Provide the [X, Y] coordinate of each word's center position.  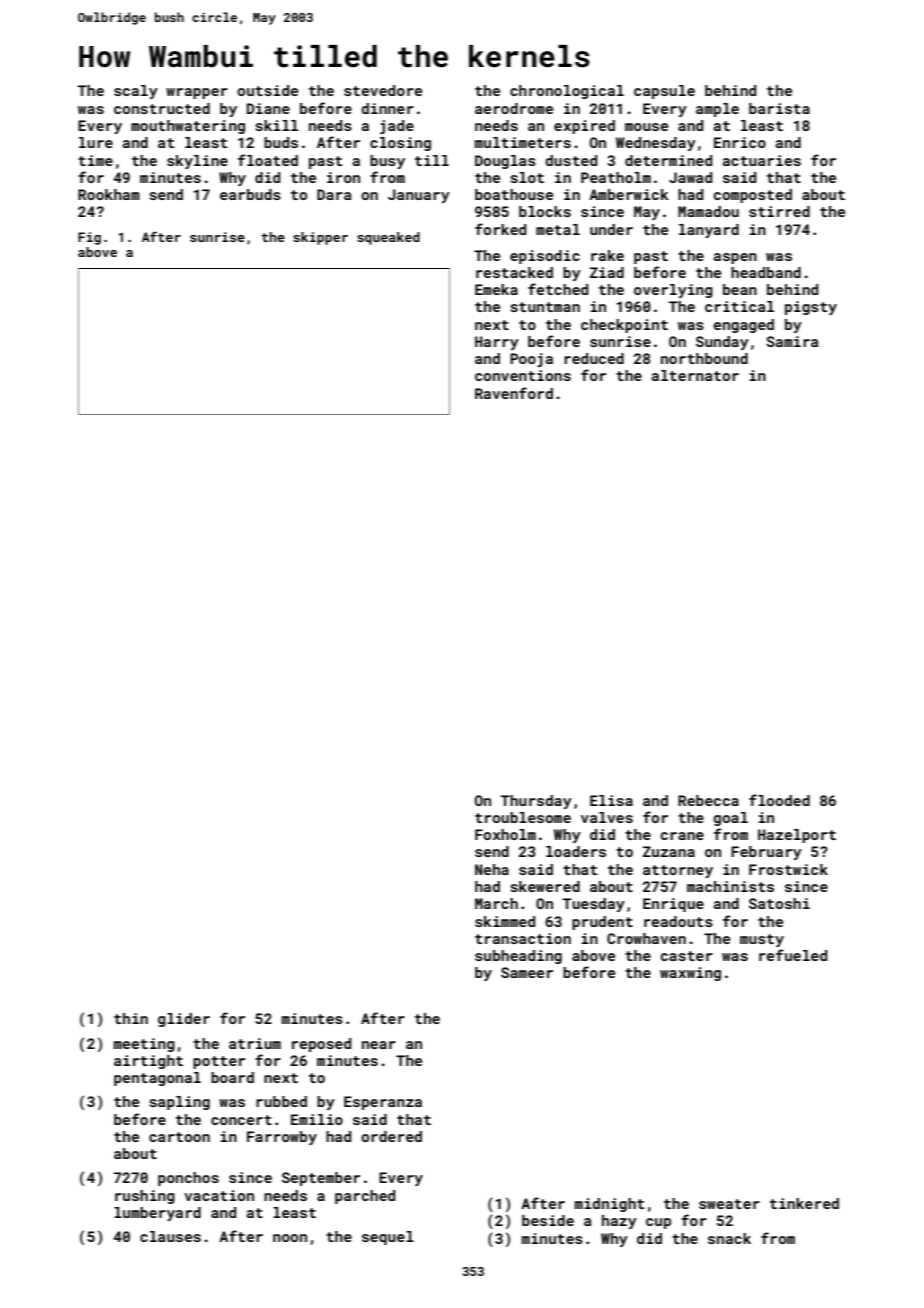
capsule [664, 92]
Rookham [109, 194]
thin [131, 1018]
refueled [793, 955]
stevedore [383, 90]
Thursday [536, 802]
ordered [391, 1136]
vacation [219, 1195]
